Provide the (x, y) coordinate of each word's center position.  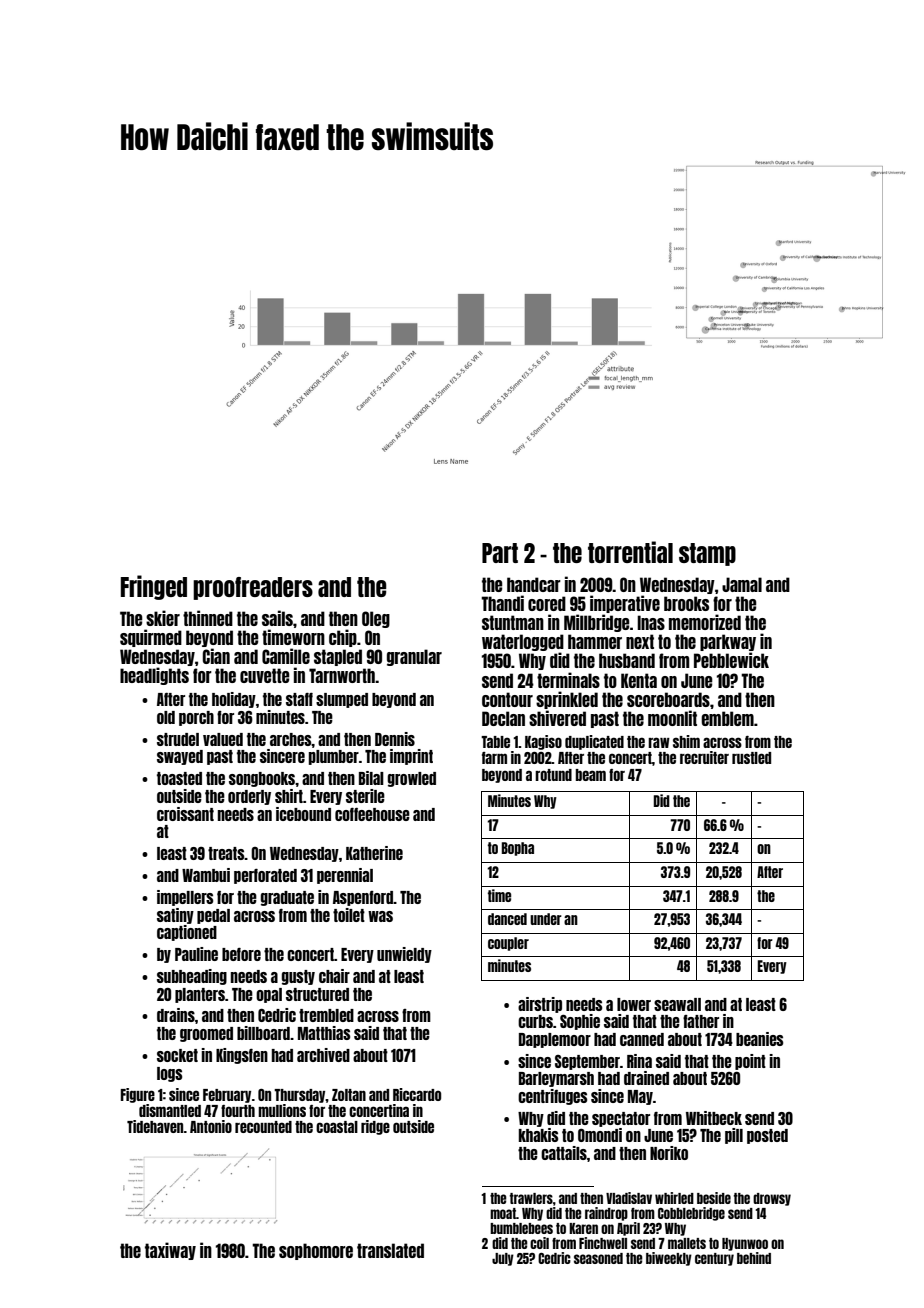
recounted (263, 1127)
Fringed (154, 587)
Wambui (206, 875)
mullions (282, 1110)
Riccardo (417, 1094)
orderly (249, 797)
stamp (707, 554)
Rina (639, 1061)
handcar (534, 584)
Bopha (518, 849)
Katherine (374, 853)
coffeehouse (372, 814)
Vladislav (629, 1198)
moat (503, 1213)
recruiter (704, 757)
